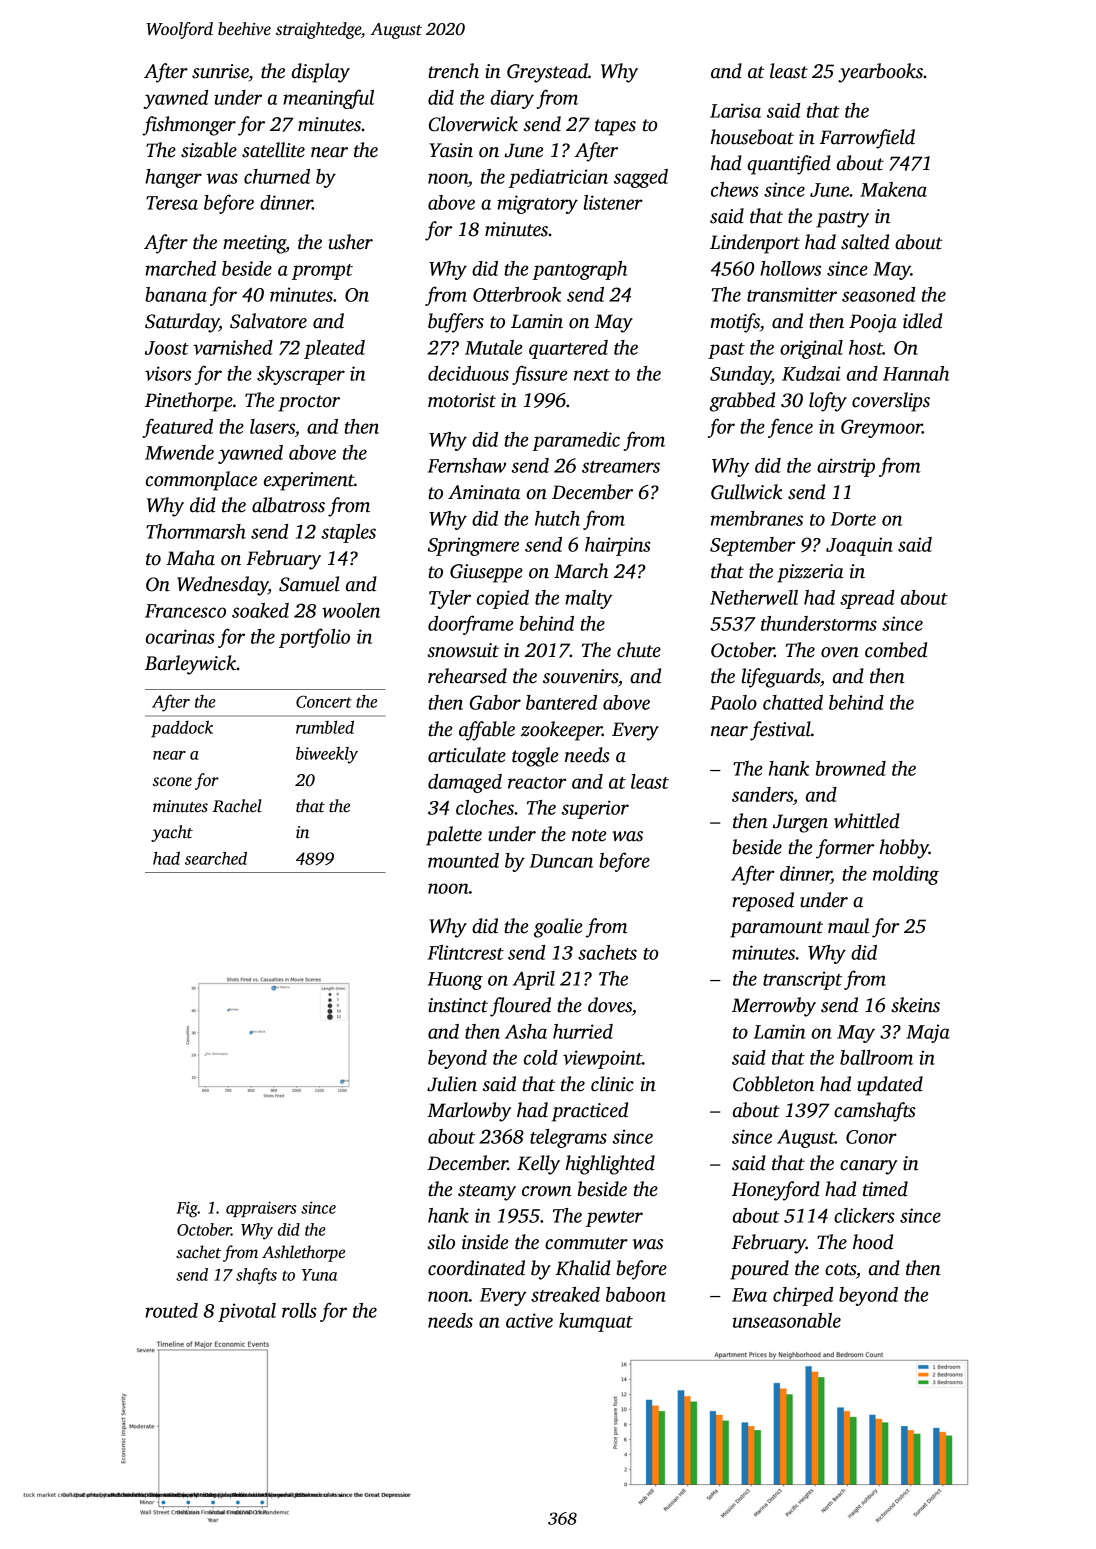 The image size is (1096, 1549). Describe the element at coordinates (220, 71) in the screenshot. I see `sunrise` at that location.
